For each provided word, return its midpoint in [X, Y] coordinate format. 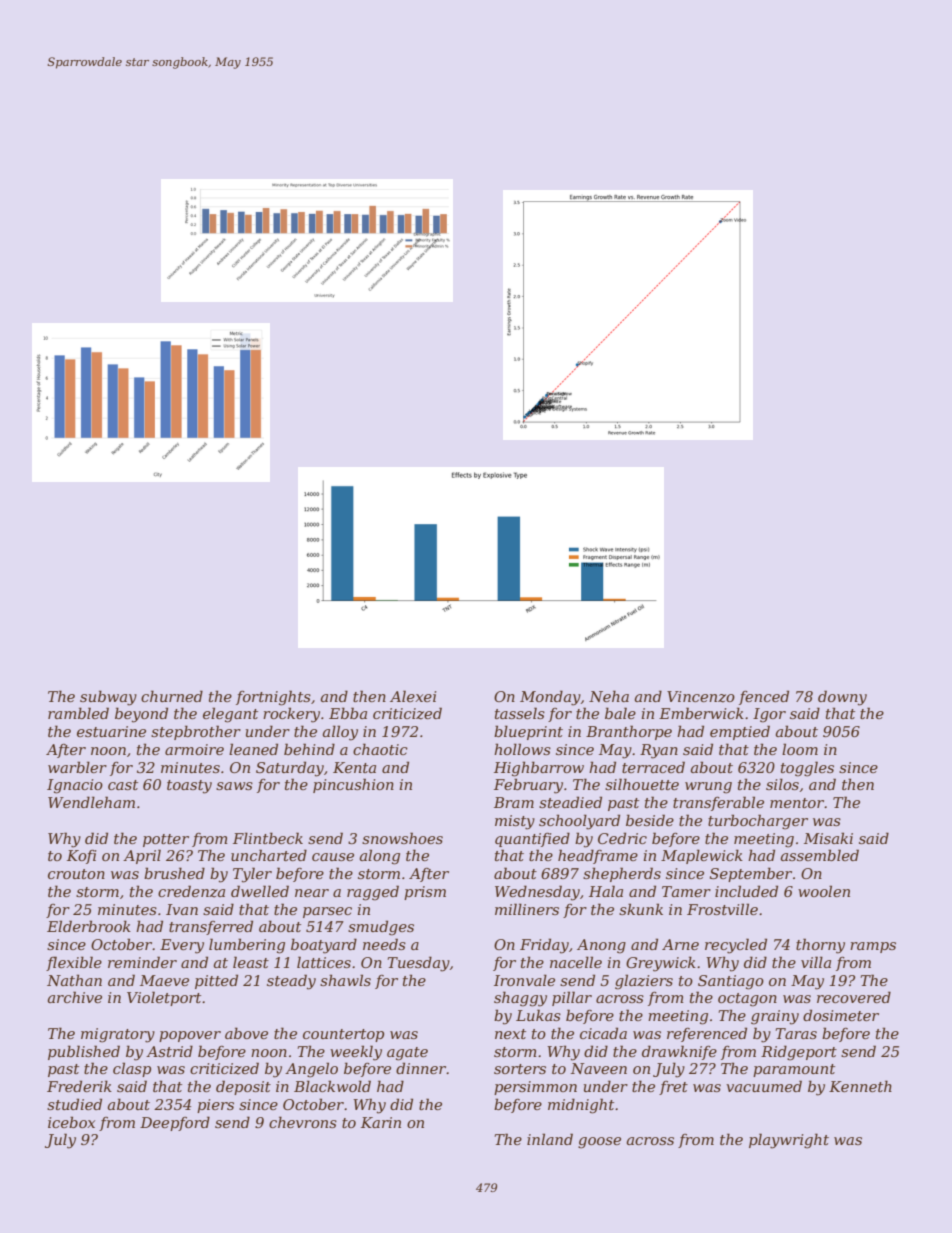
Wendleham [91, 802]
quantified [532, 839]
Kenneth [860, 1086]
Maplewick [702, 856]
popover [190, 1036]
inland [550, 1139]
